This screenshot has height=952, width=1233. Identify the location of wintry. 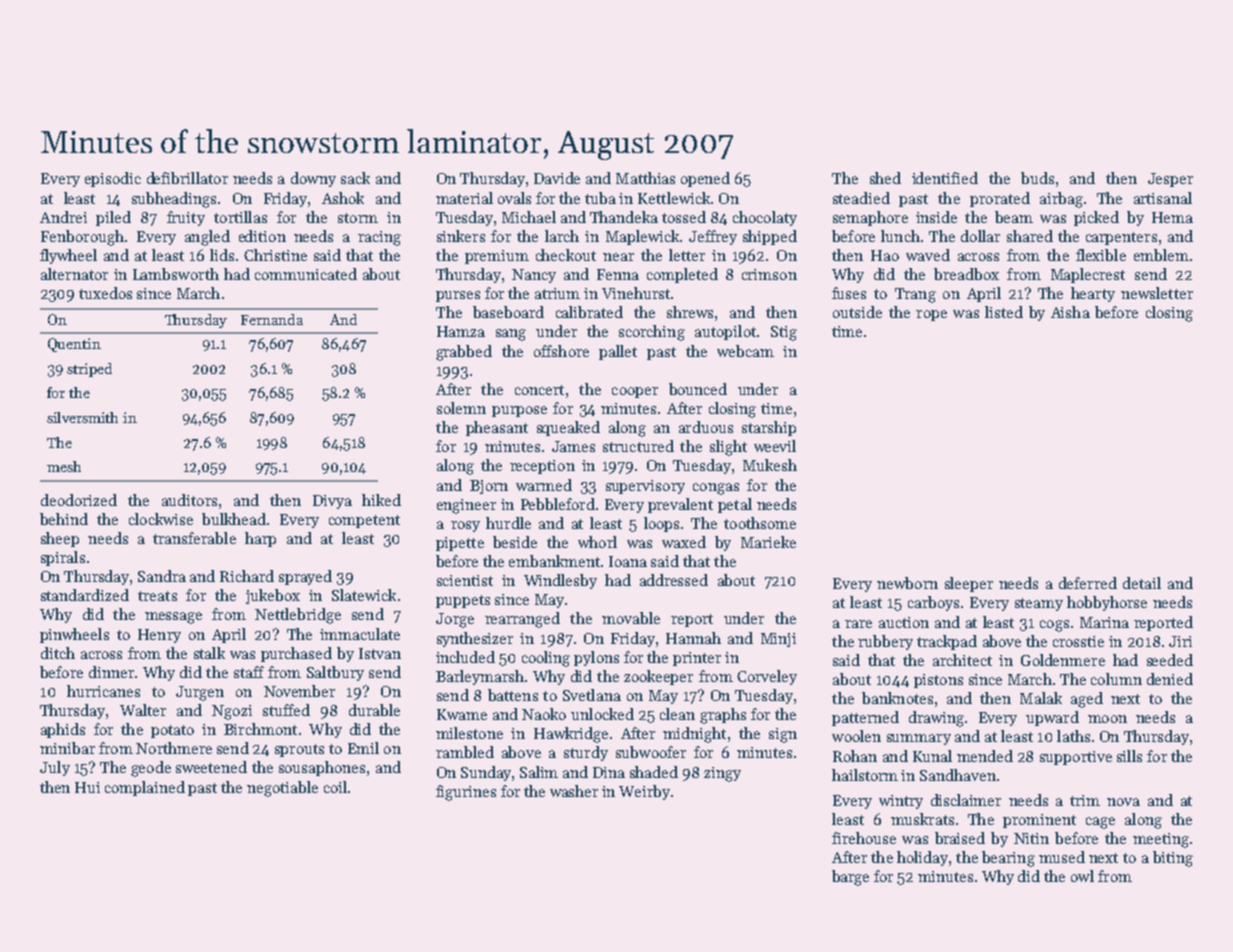
(901, 802).
